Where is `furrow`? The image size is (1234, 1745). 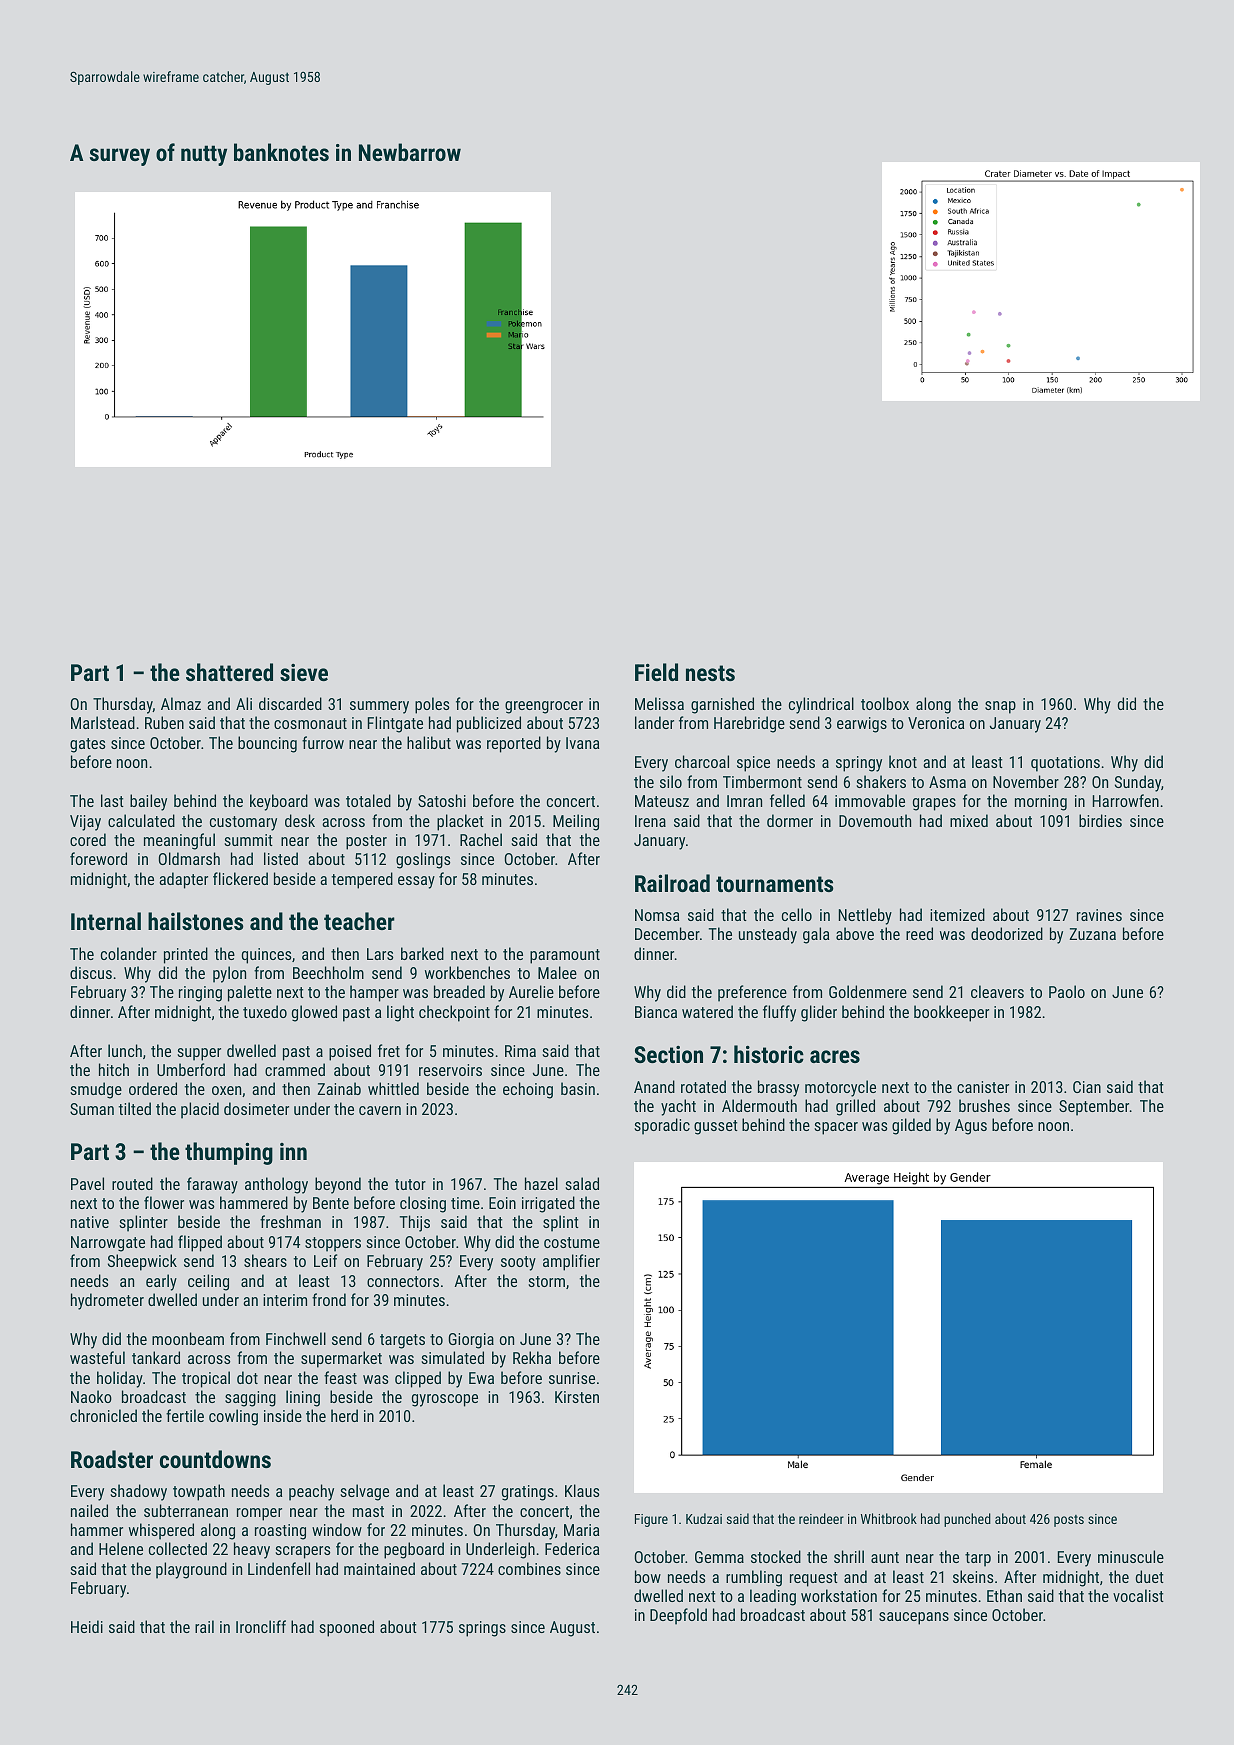
furrow is located at coordinates (323, 742).
